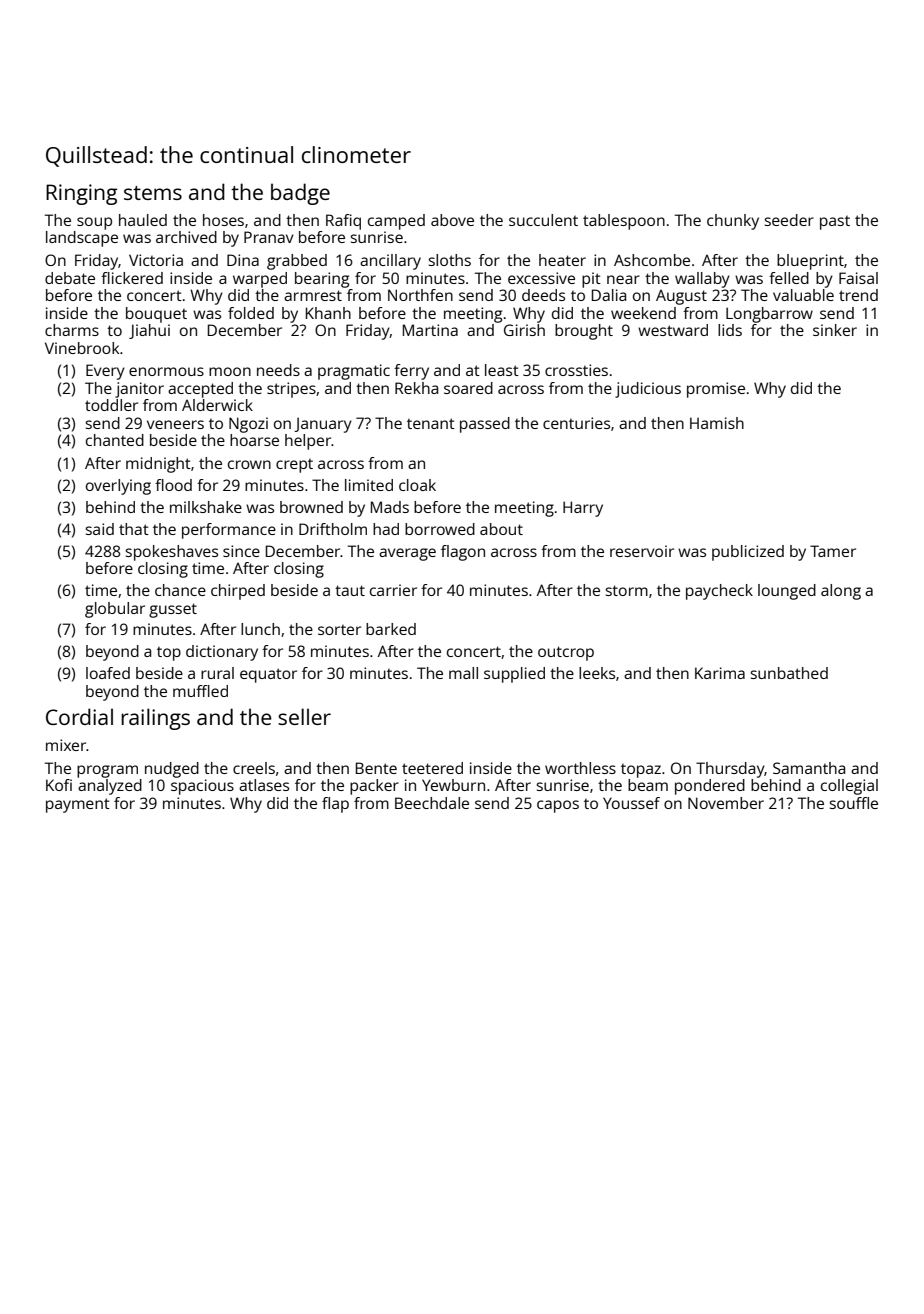  What do you see at coordinates (733, 222) in the screenshot?
I see `chunky` at bounding box center [733, 222].
